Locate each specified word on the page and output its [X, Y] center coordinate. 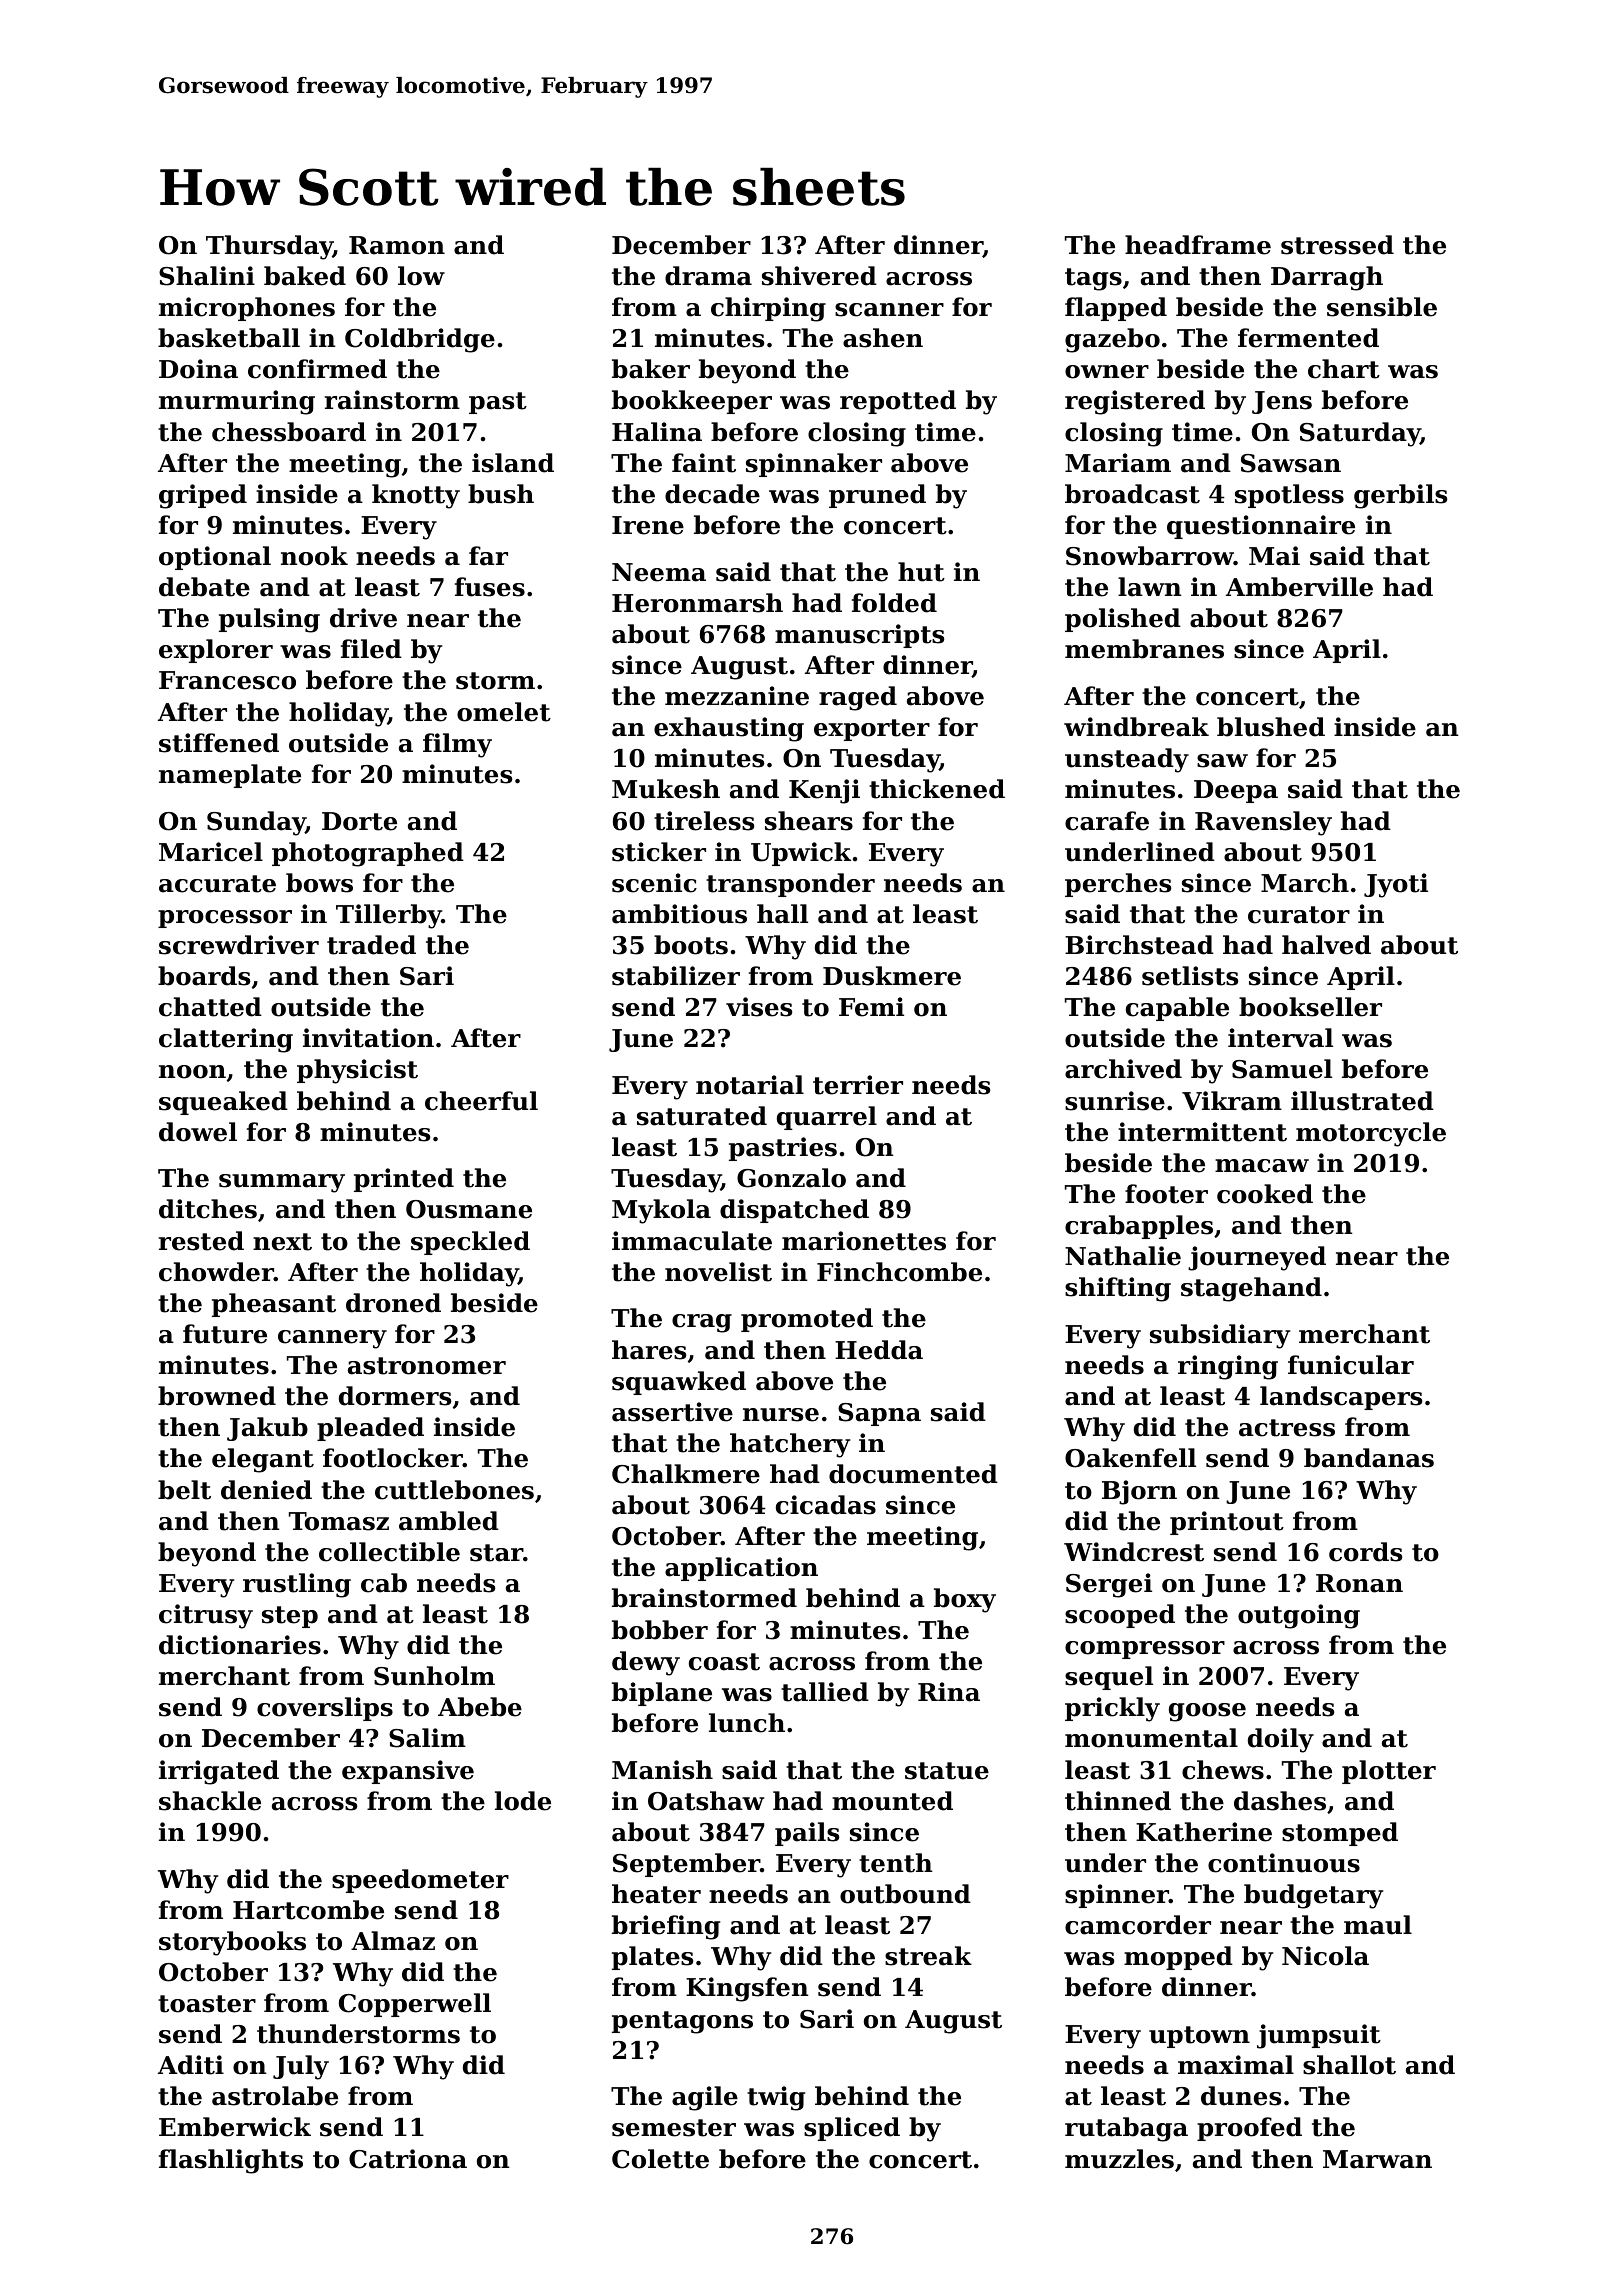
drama [708, 276]
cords [1365, 1552]
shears [809, 821]
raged [858, 698]
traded [371, 945]
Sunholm [434, 1676]
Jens [1282, 402]
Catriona [408, 2159]
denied [266, 1490]
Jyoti [1396, 885]
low [421, 276]
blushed [1271, 727]
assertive [672, 1412]
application [741, 1569]
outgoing [1299, 1616]
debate [204, 587]
